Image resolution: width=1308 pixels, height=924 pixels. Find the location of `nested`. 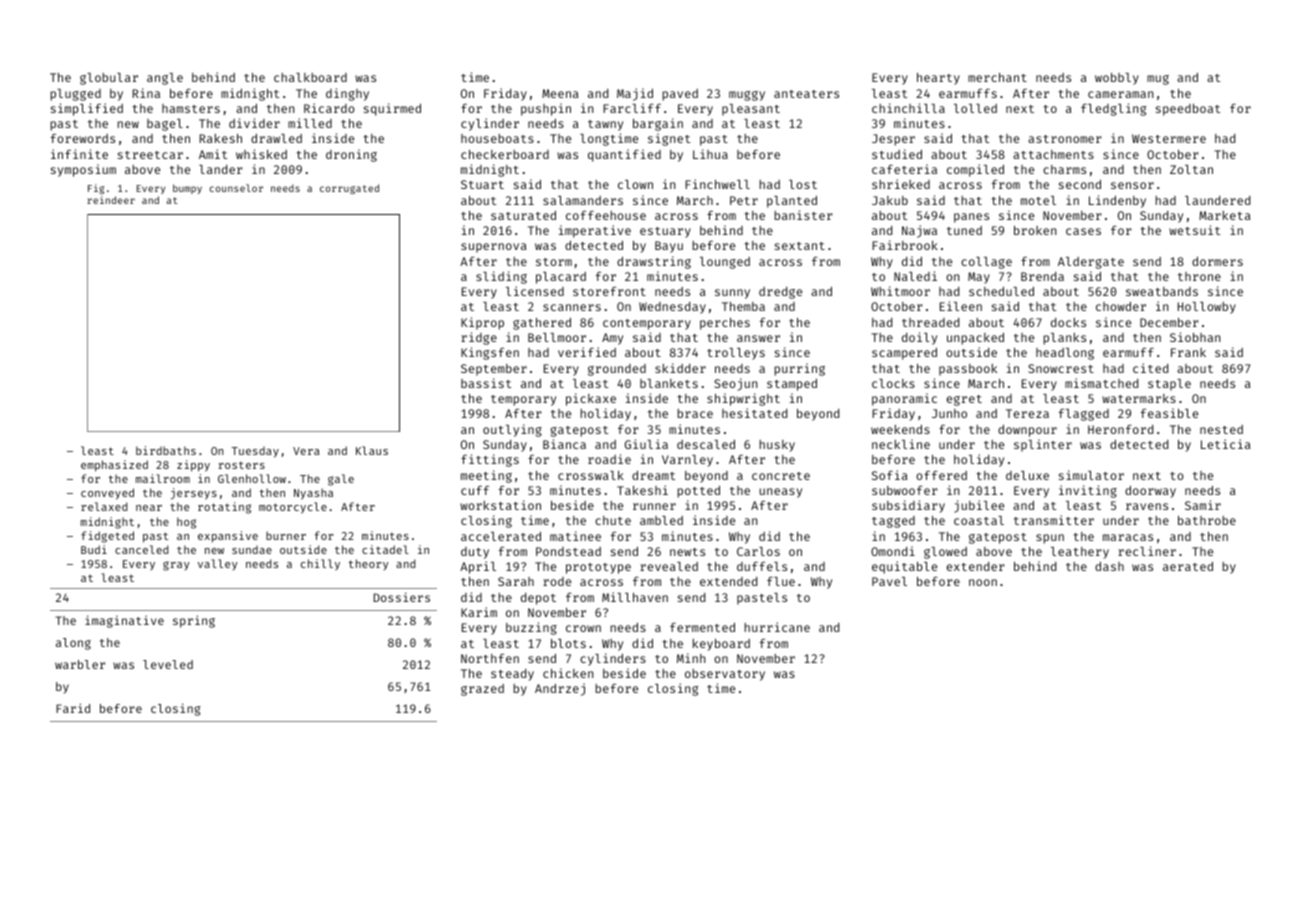

nested is located at coordinates (1221, 429).
